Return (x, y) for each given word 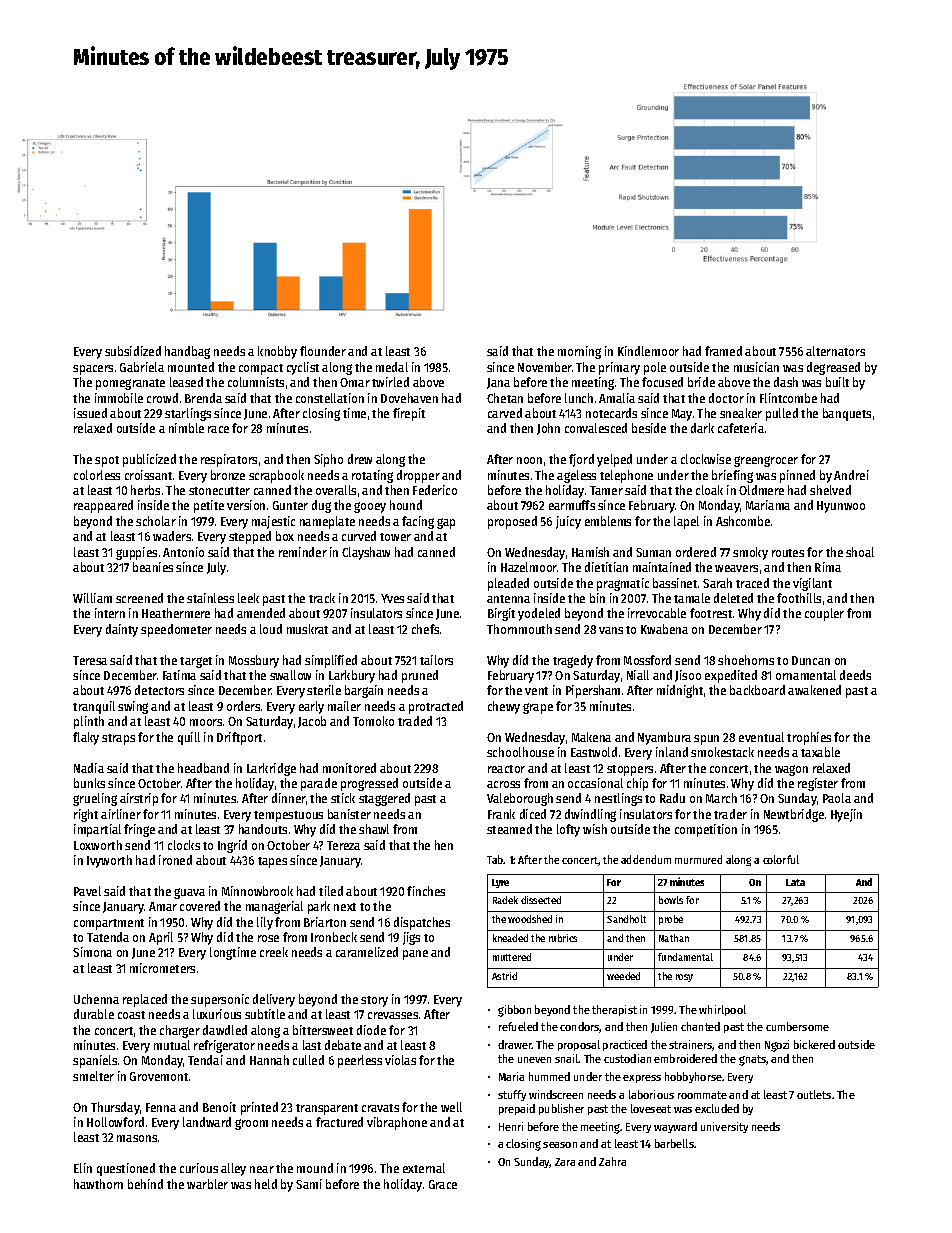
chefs (425, 629)
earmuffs (572, 505)
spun (706, 740)
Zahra (612, 1161)
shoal (860, 552)
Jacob (312, 722)
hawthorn (98, 1184)
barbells (674, 1143)
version (246, 505)
